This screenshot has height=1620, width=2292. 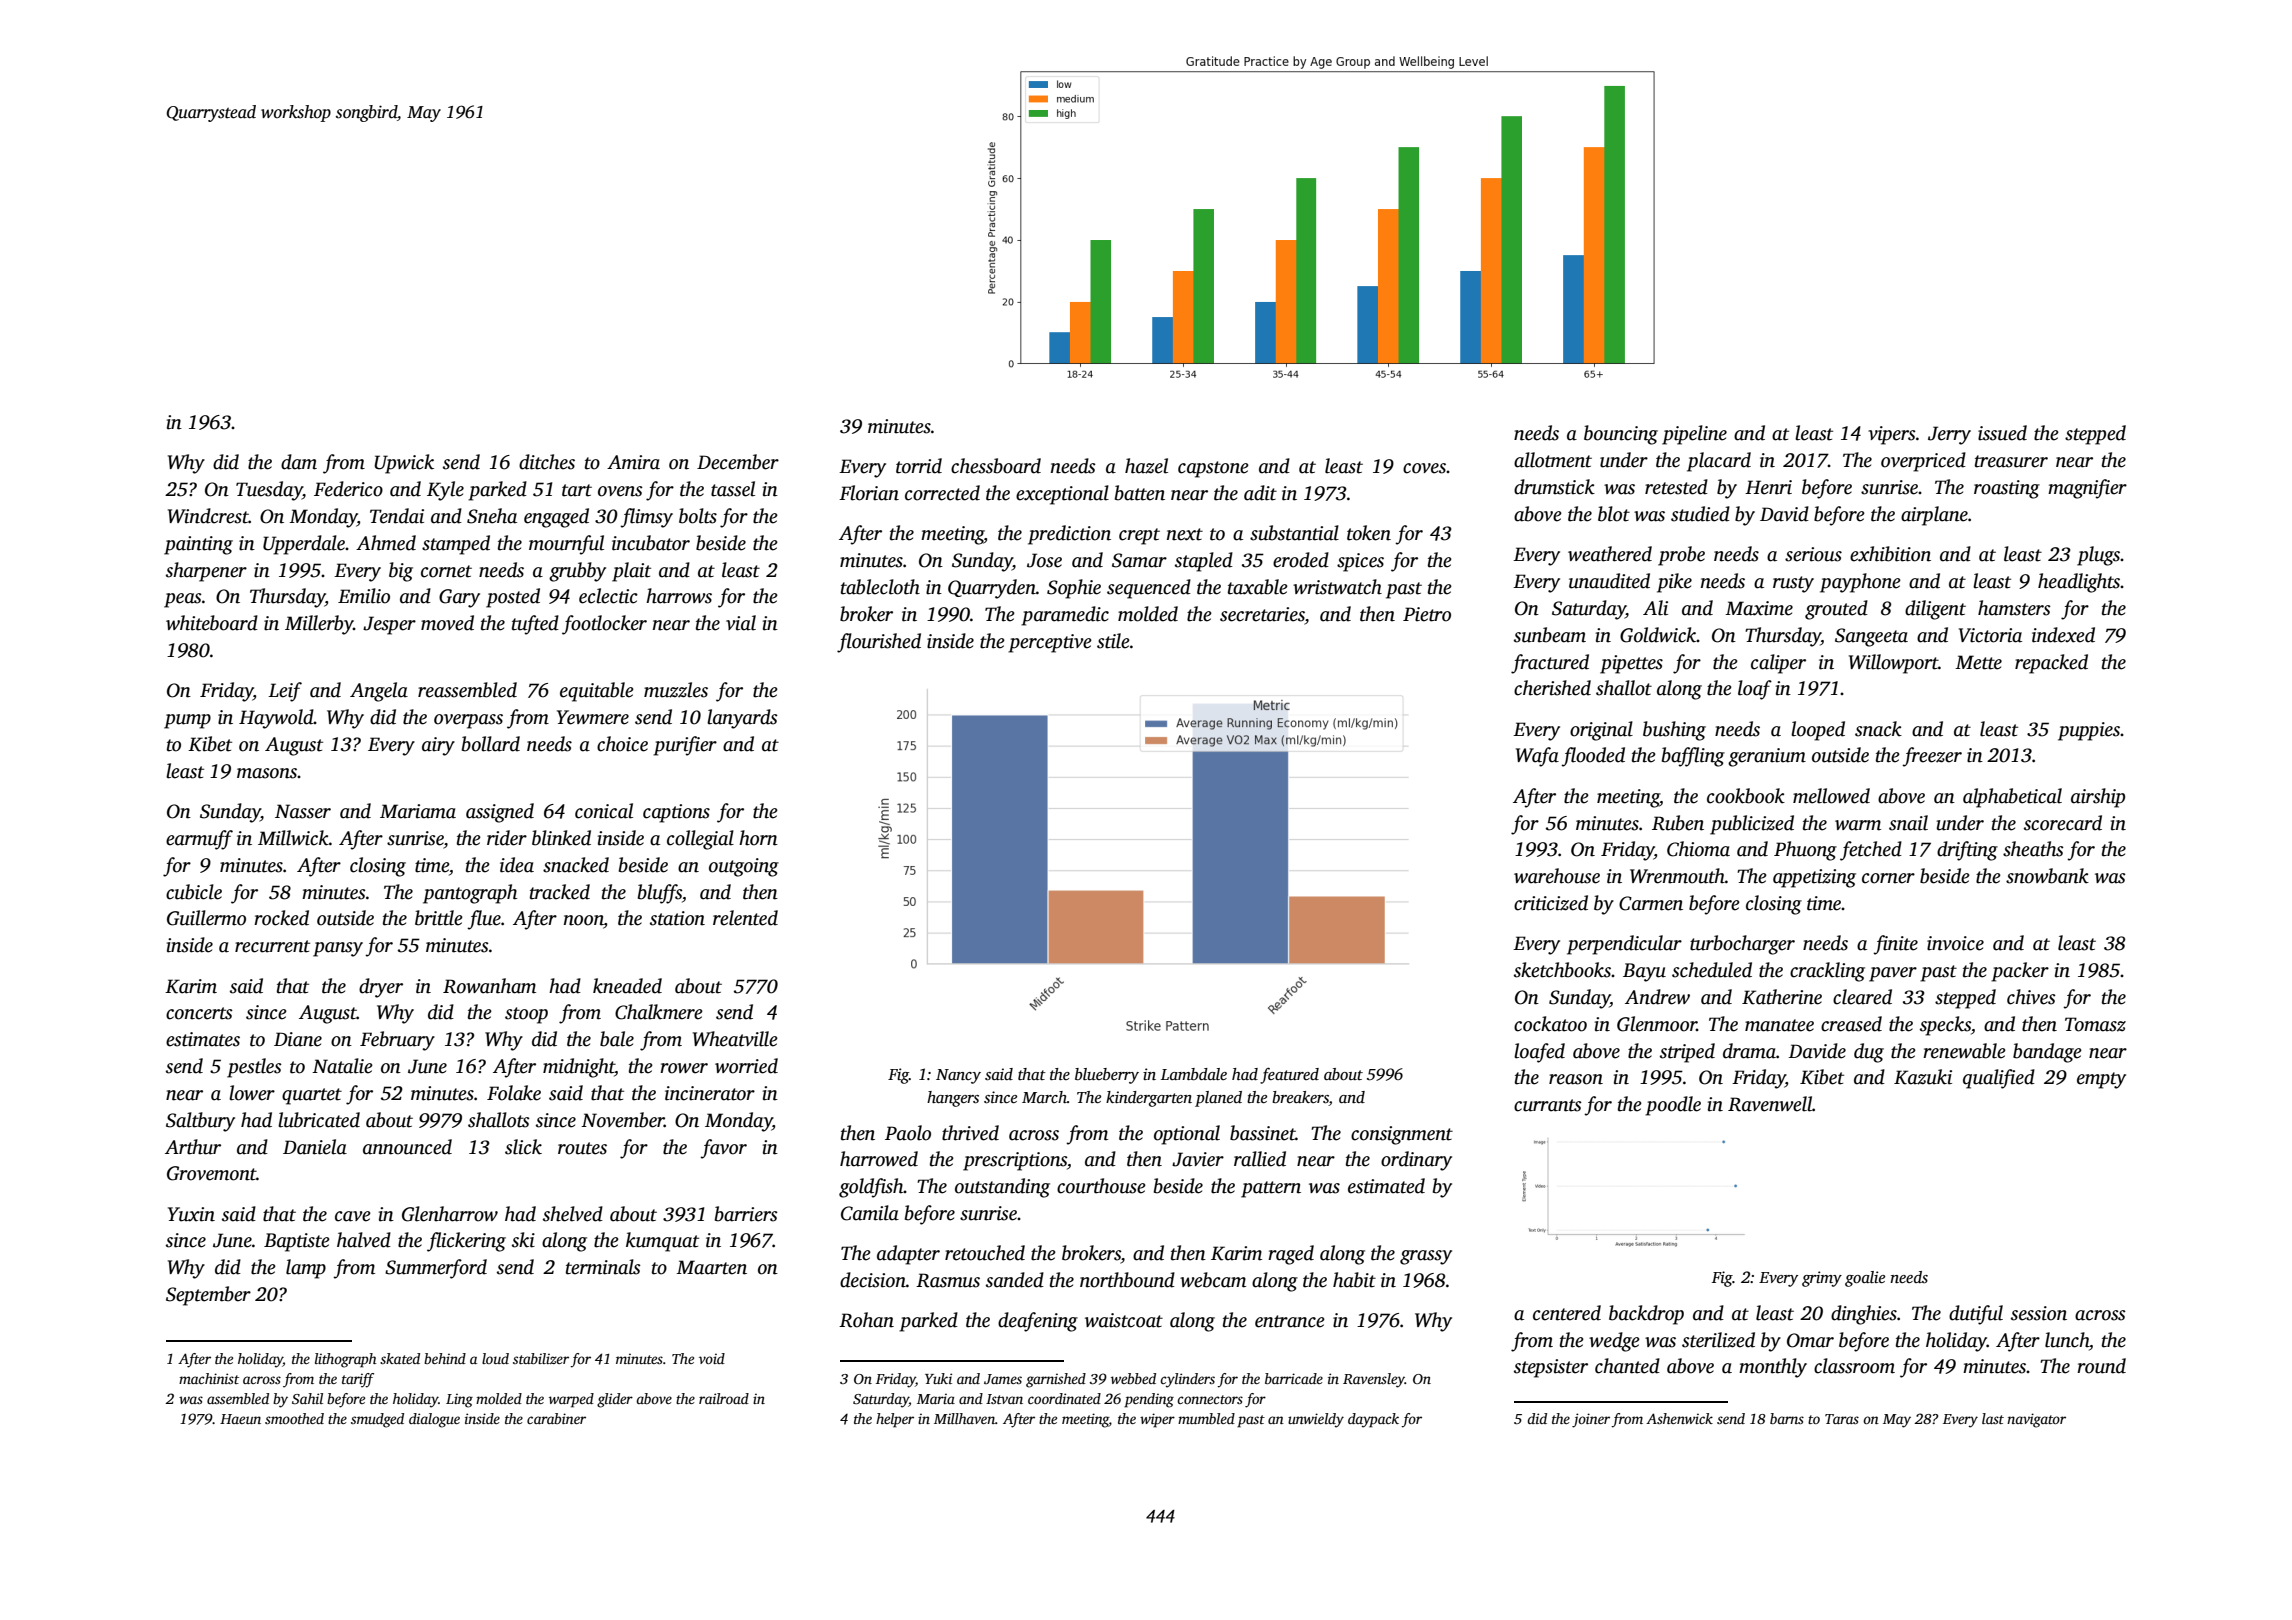 What do you see at coordinates (1854, 1366) in the screenshot?
I see `classroom` at bounding box center [1854, 1366].
